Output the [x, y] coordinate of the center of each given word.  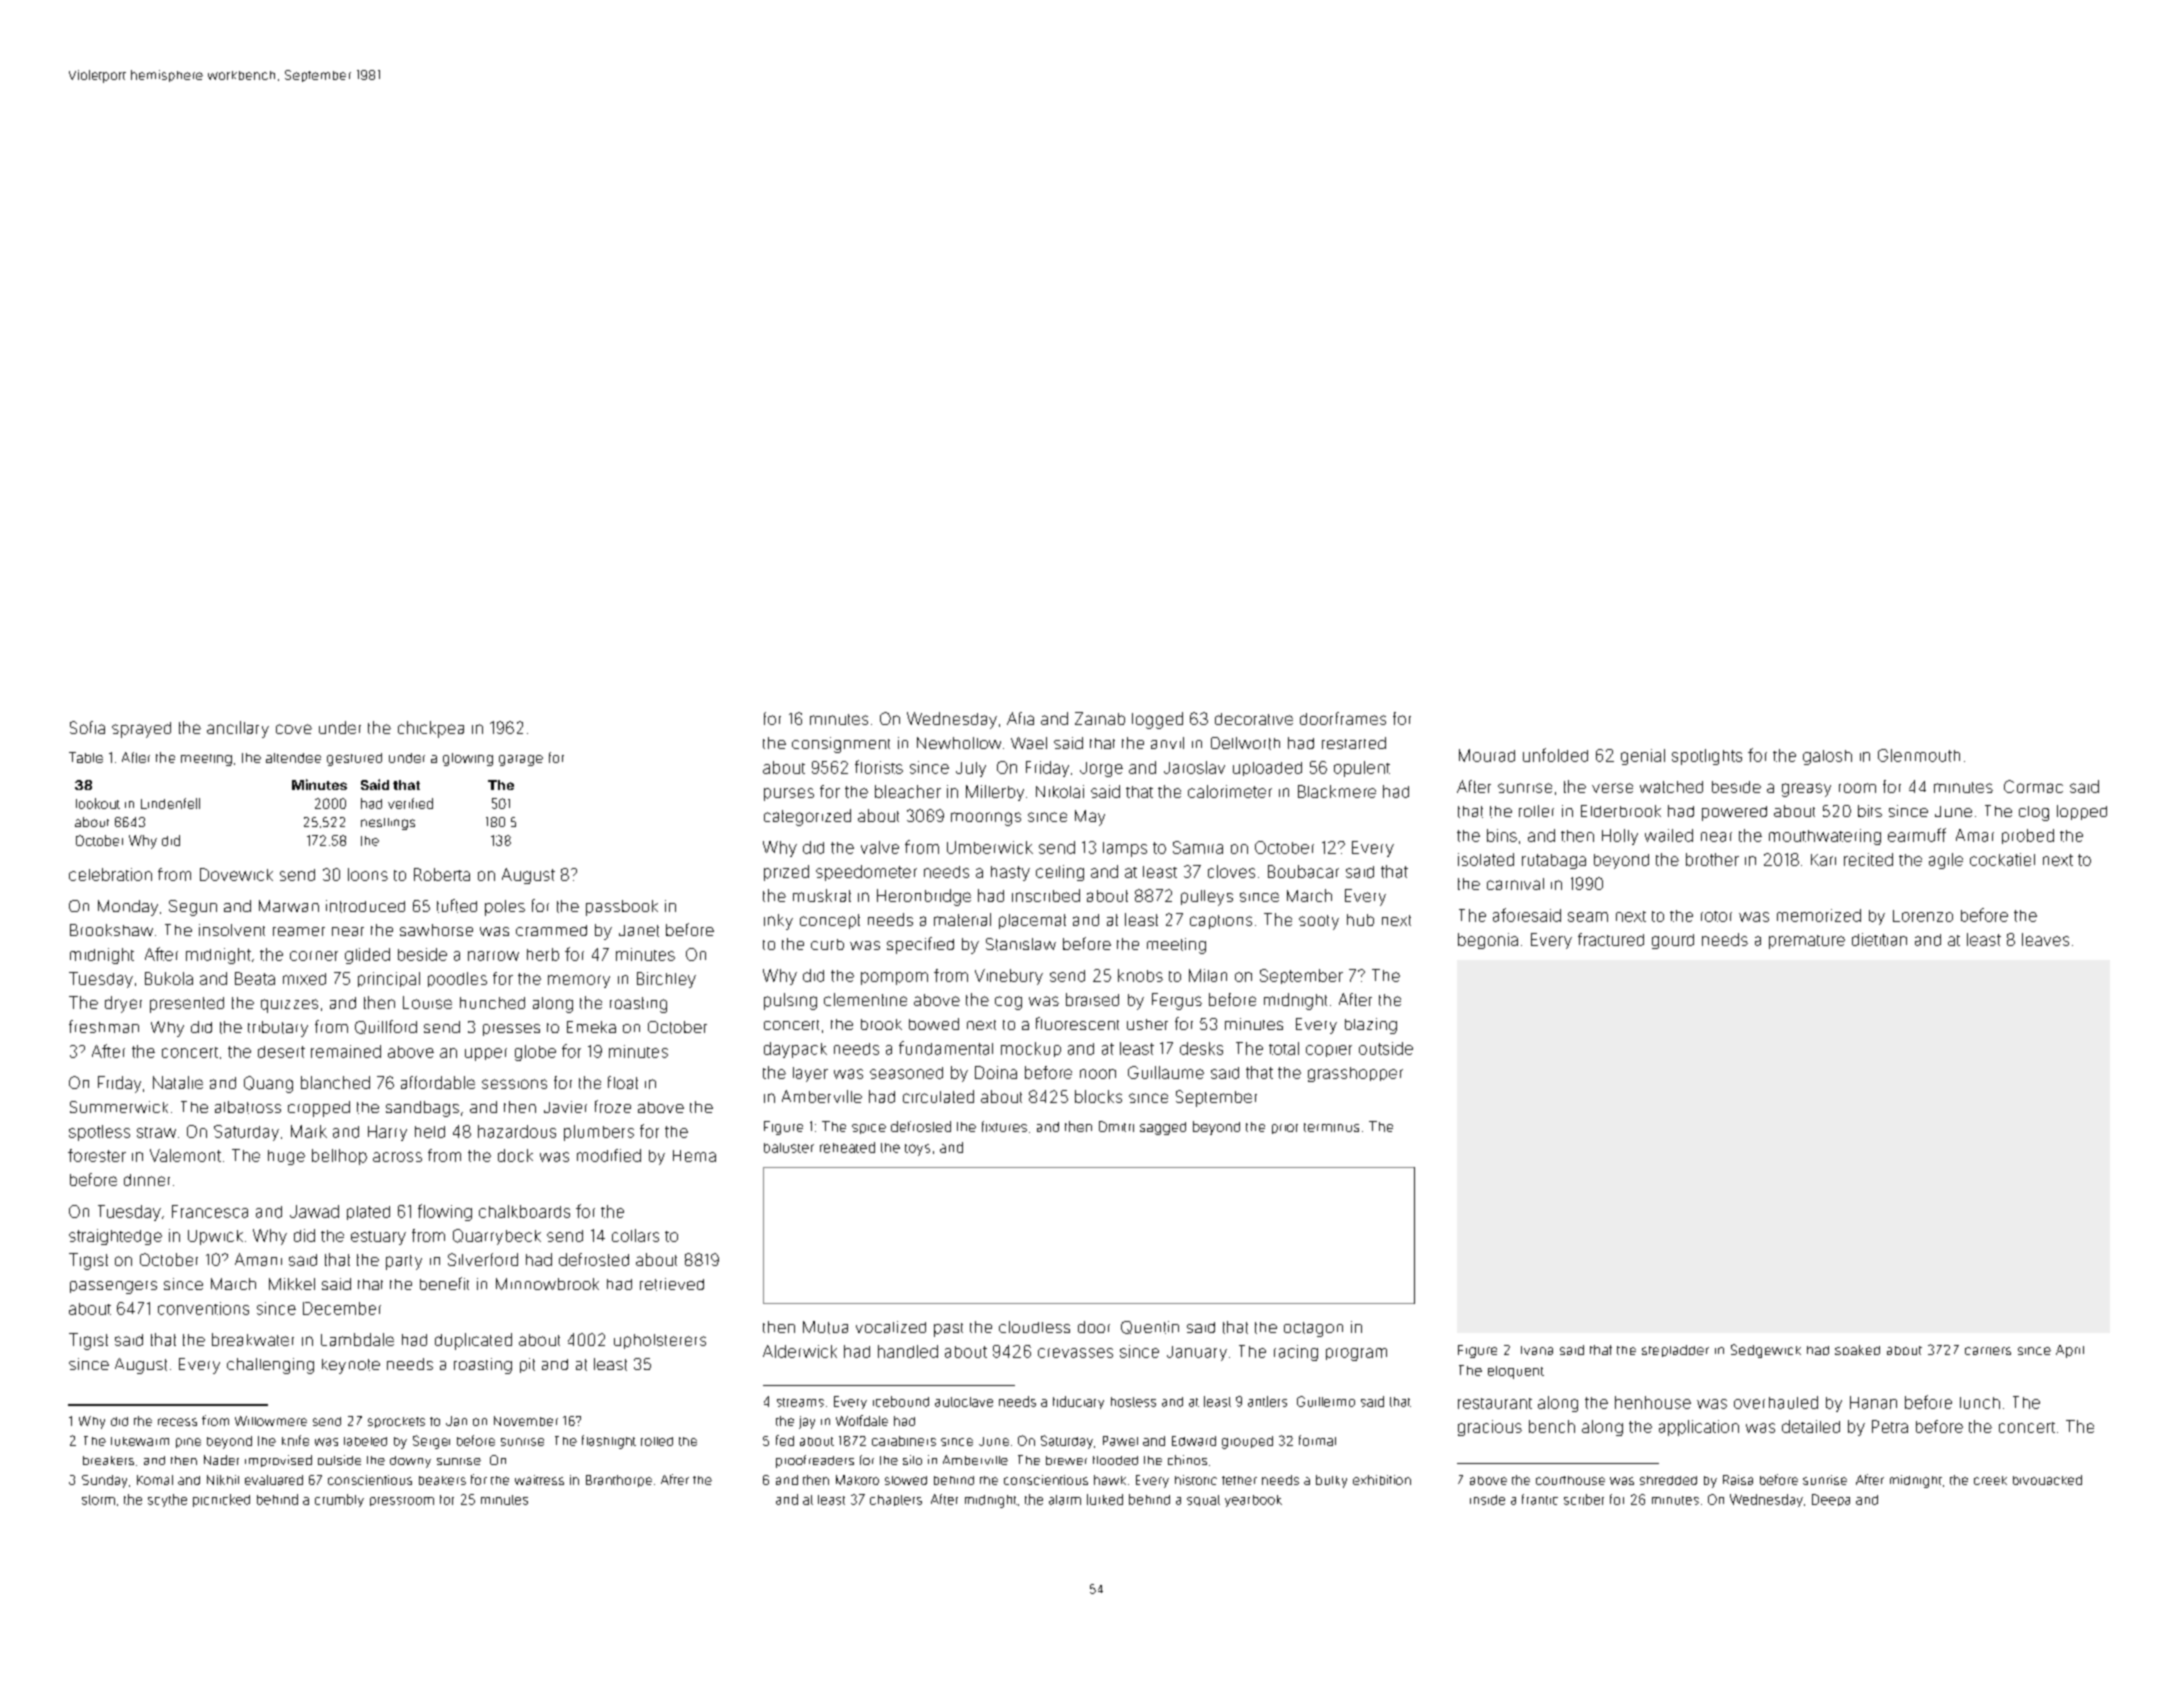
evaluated [274, 1480]
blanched [335, 1082]
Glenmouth [1919, 755]
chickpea [431, 729]
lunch [1980, 1403]
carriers [1988, 1351]
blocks [1098, 1096]
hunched [492, 1003]
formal [1317, 1440]
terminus [1331, 1127]
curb [827, 944]
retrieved [672, 1284]
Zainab [1100, 718]
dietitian [1879, 939]
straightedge [115, 1237]
